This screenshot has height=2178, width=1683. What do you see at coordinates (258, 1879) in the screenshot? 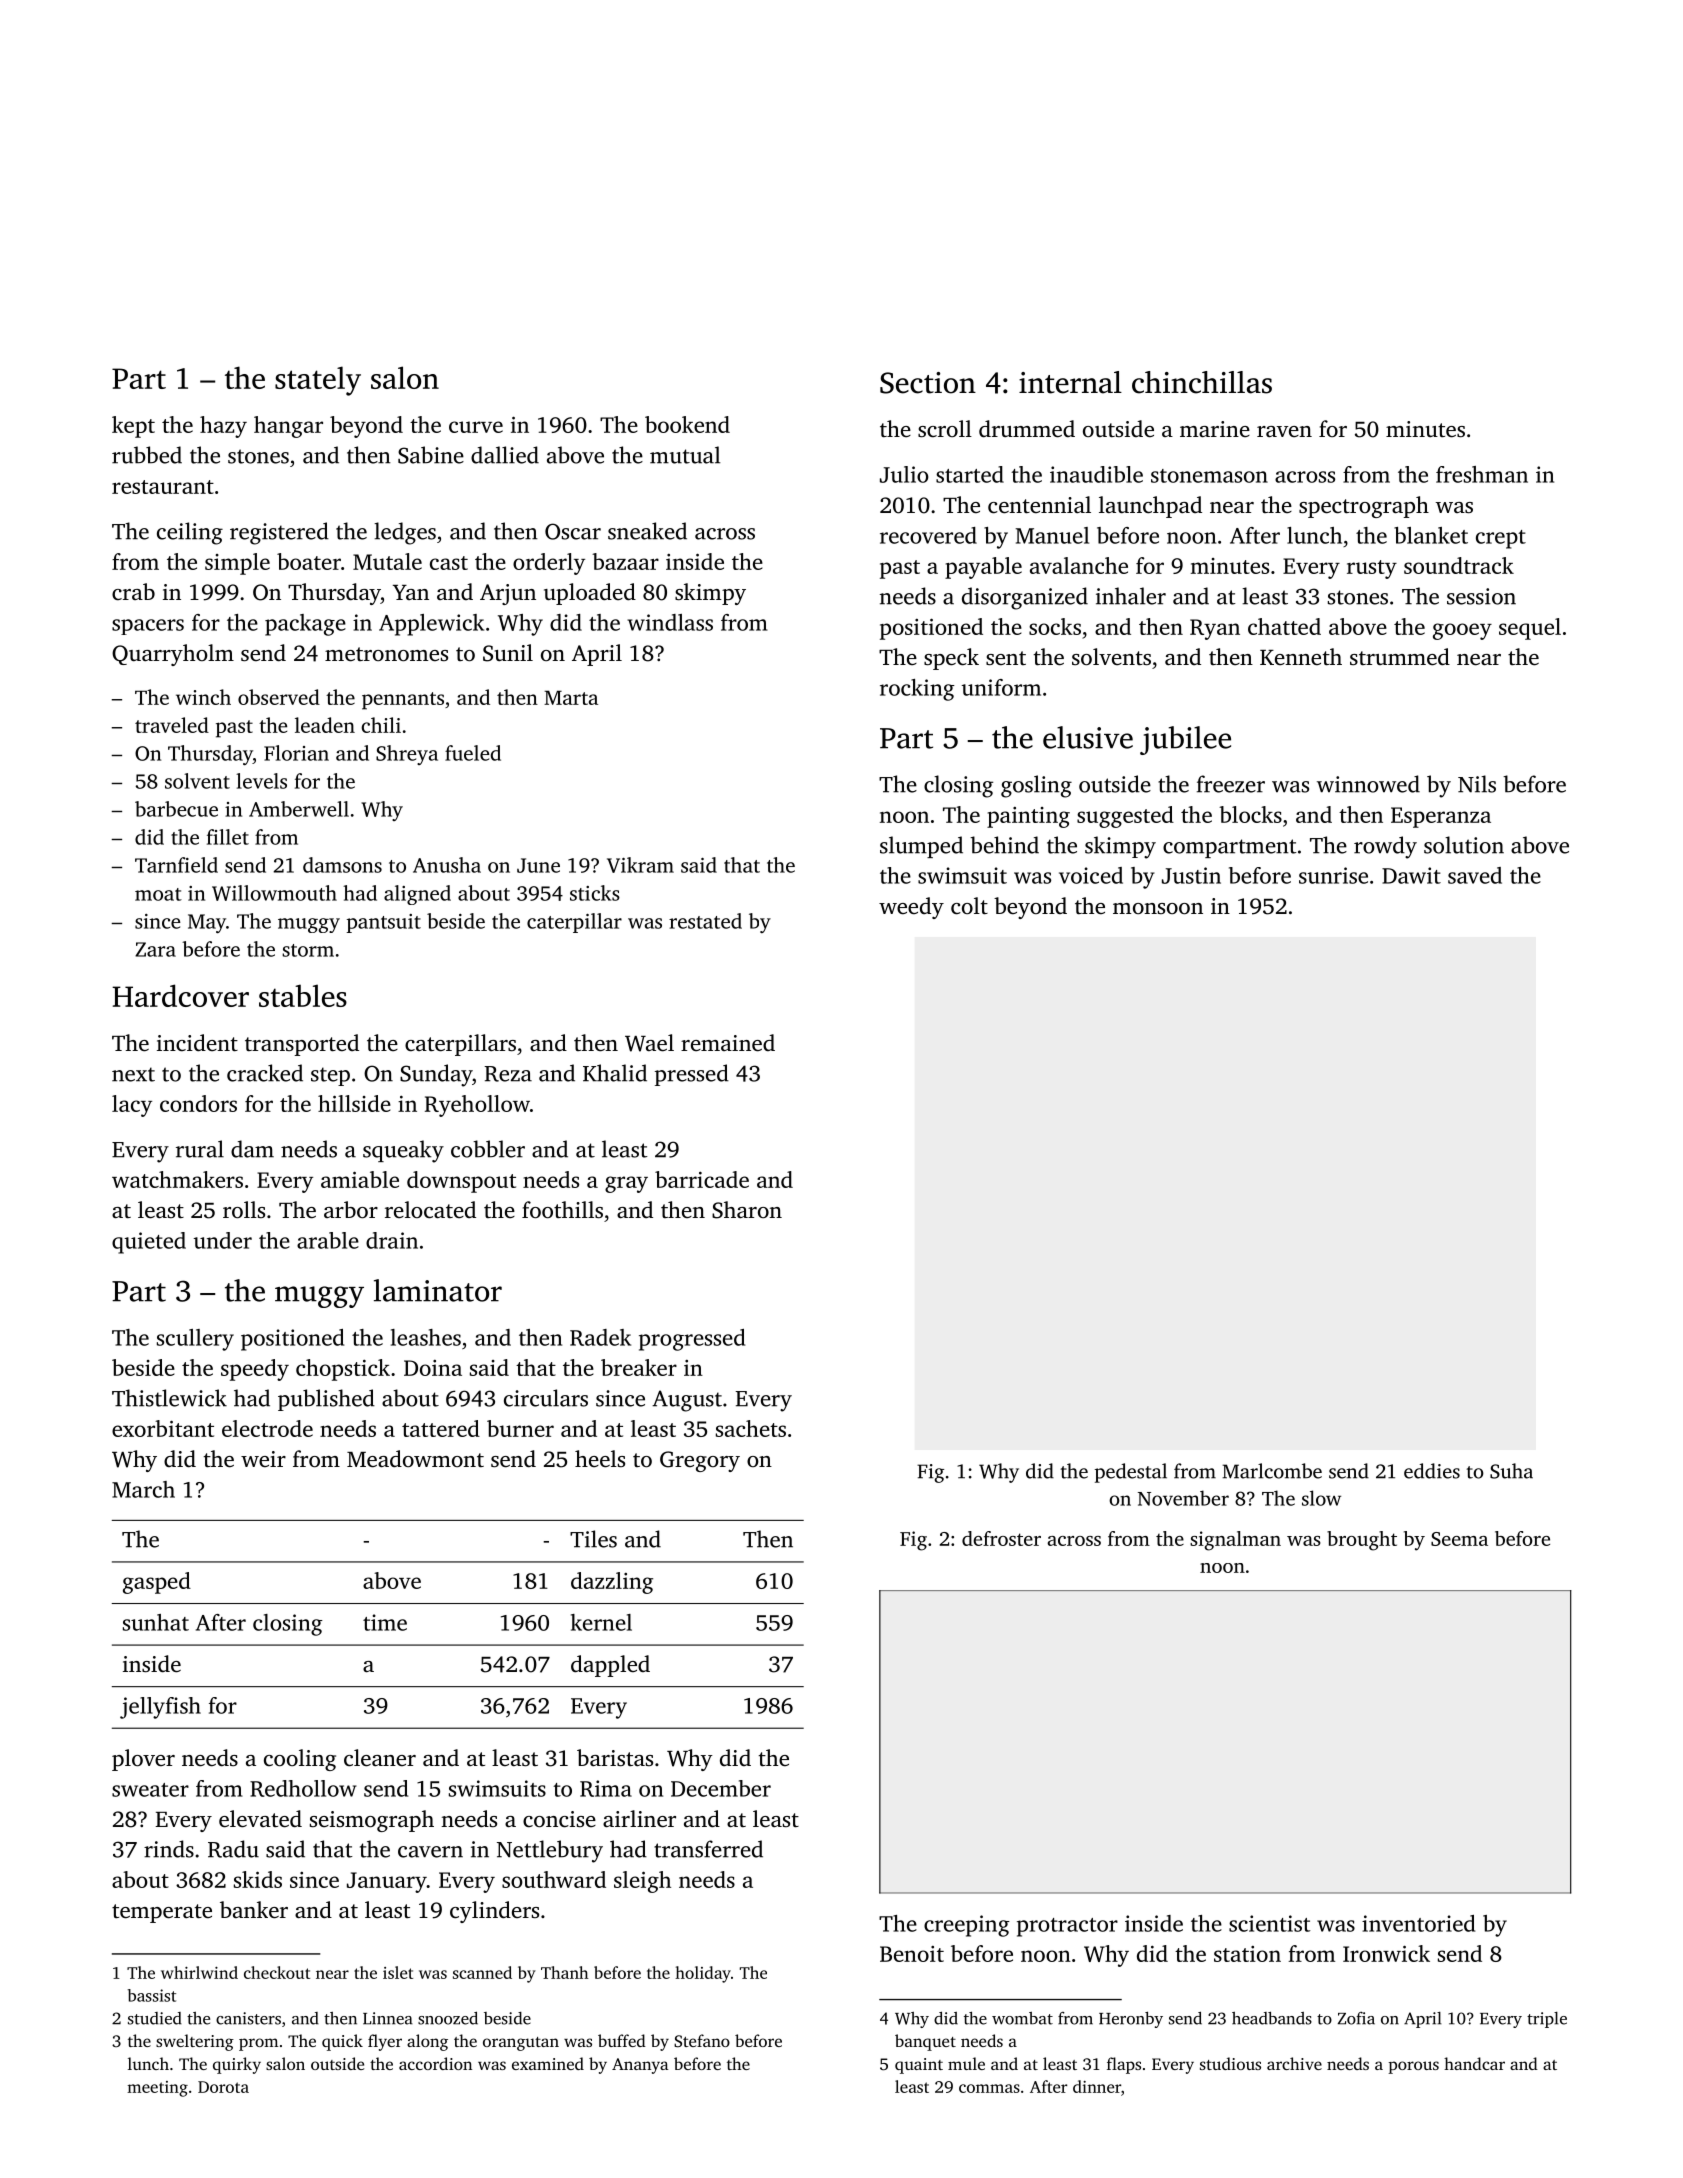
I see `skids` at bounding box center [258, 1879].
